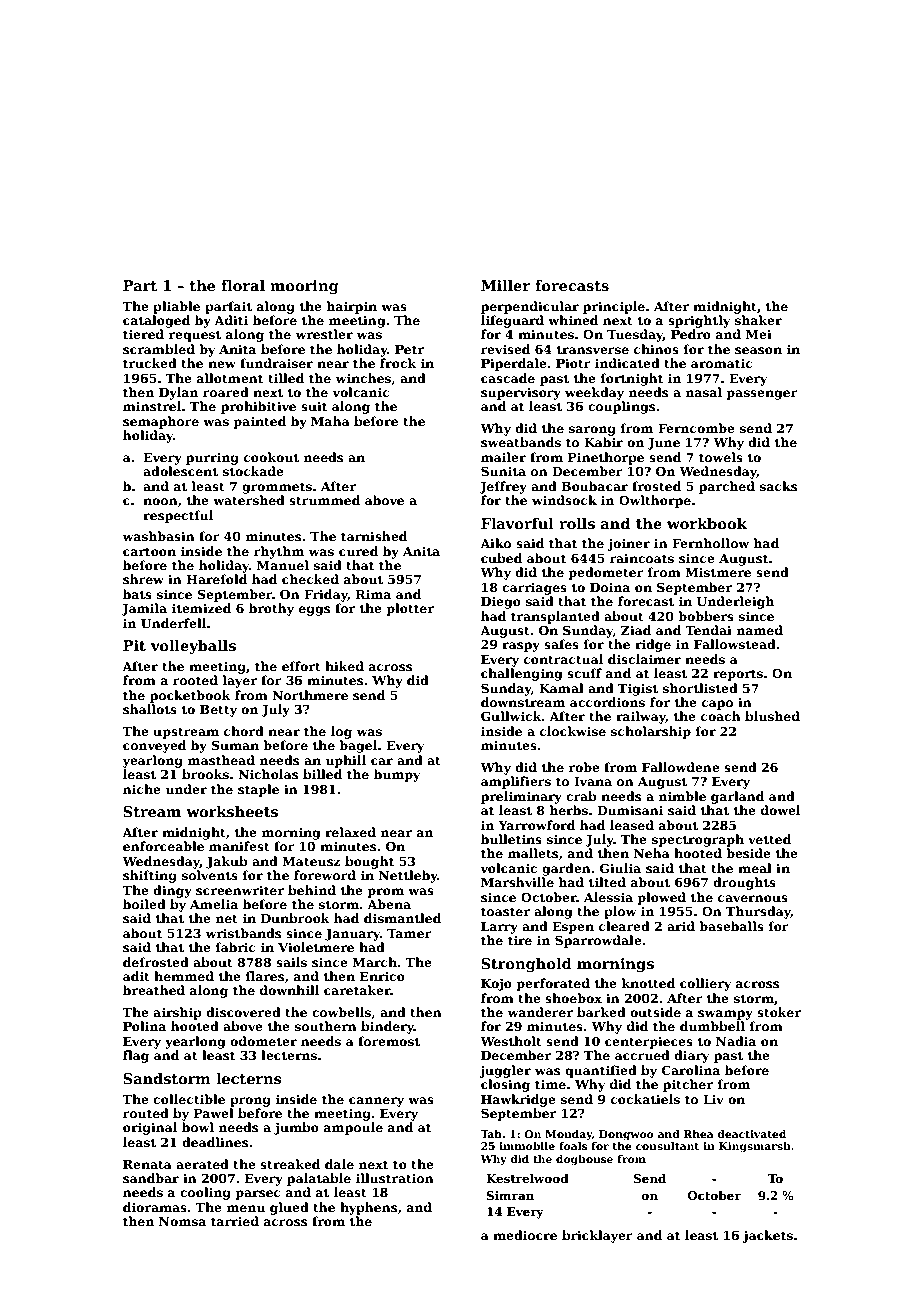 The image size is (924, 1308). I want to click on shallots, so click(150, 709).
